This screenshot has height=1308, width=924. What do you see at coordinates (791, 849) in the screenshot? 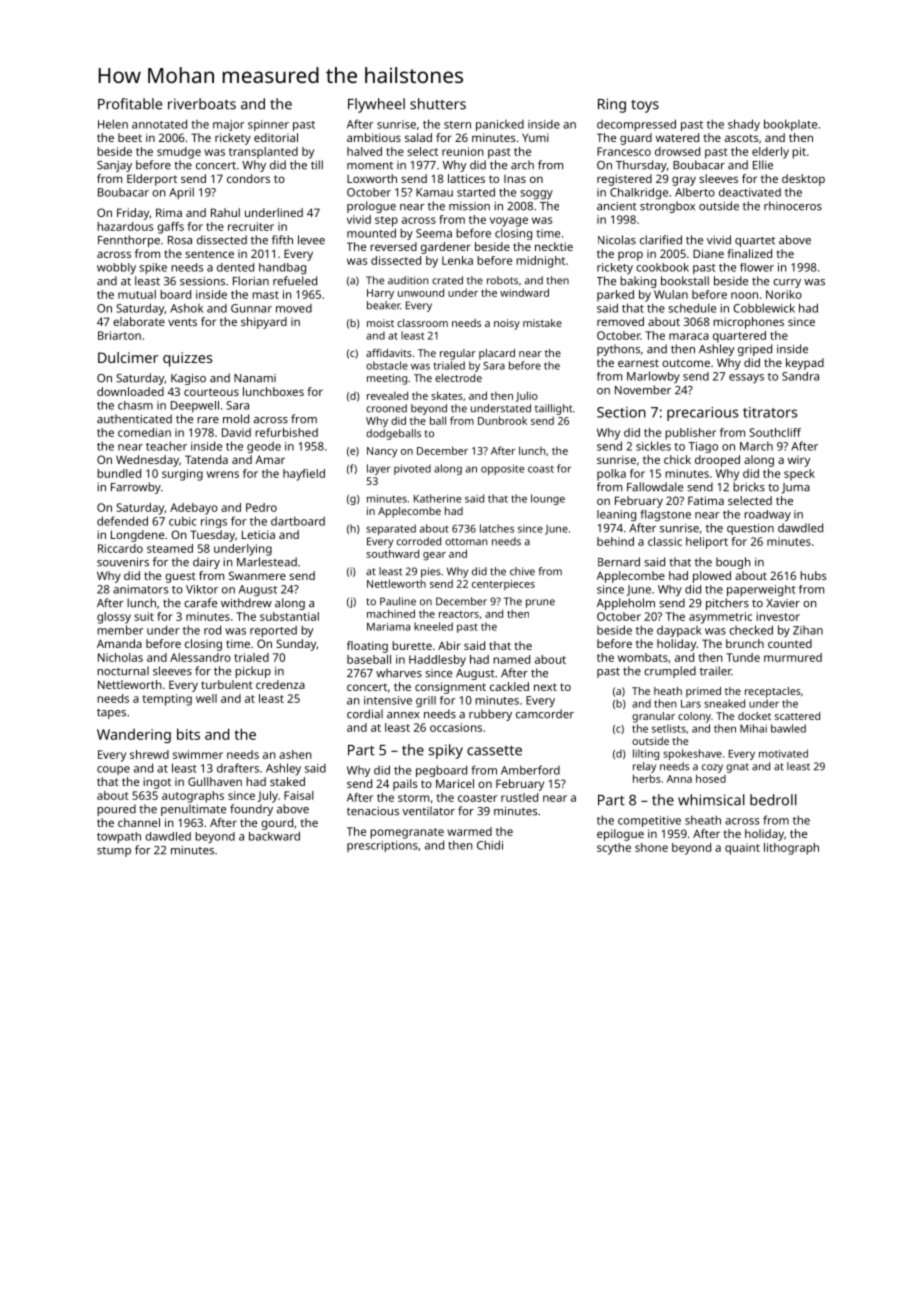
I see `lithograph` at bounding box center [791, 849].
